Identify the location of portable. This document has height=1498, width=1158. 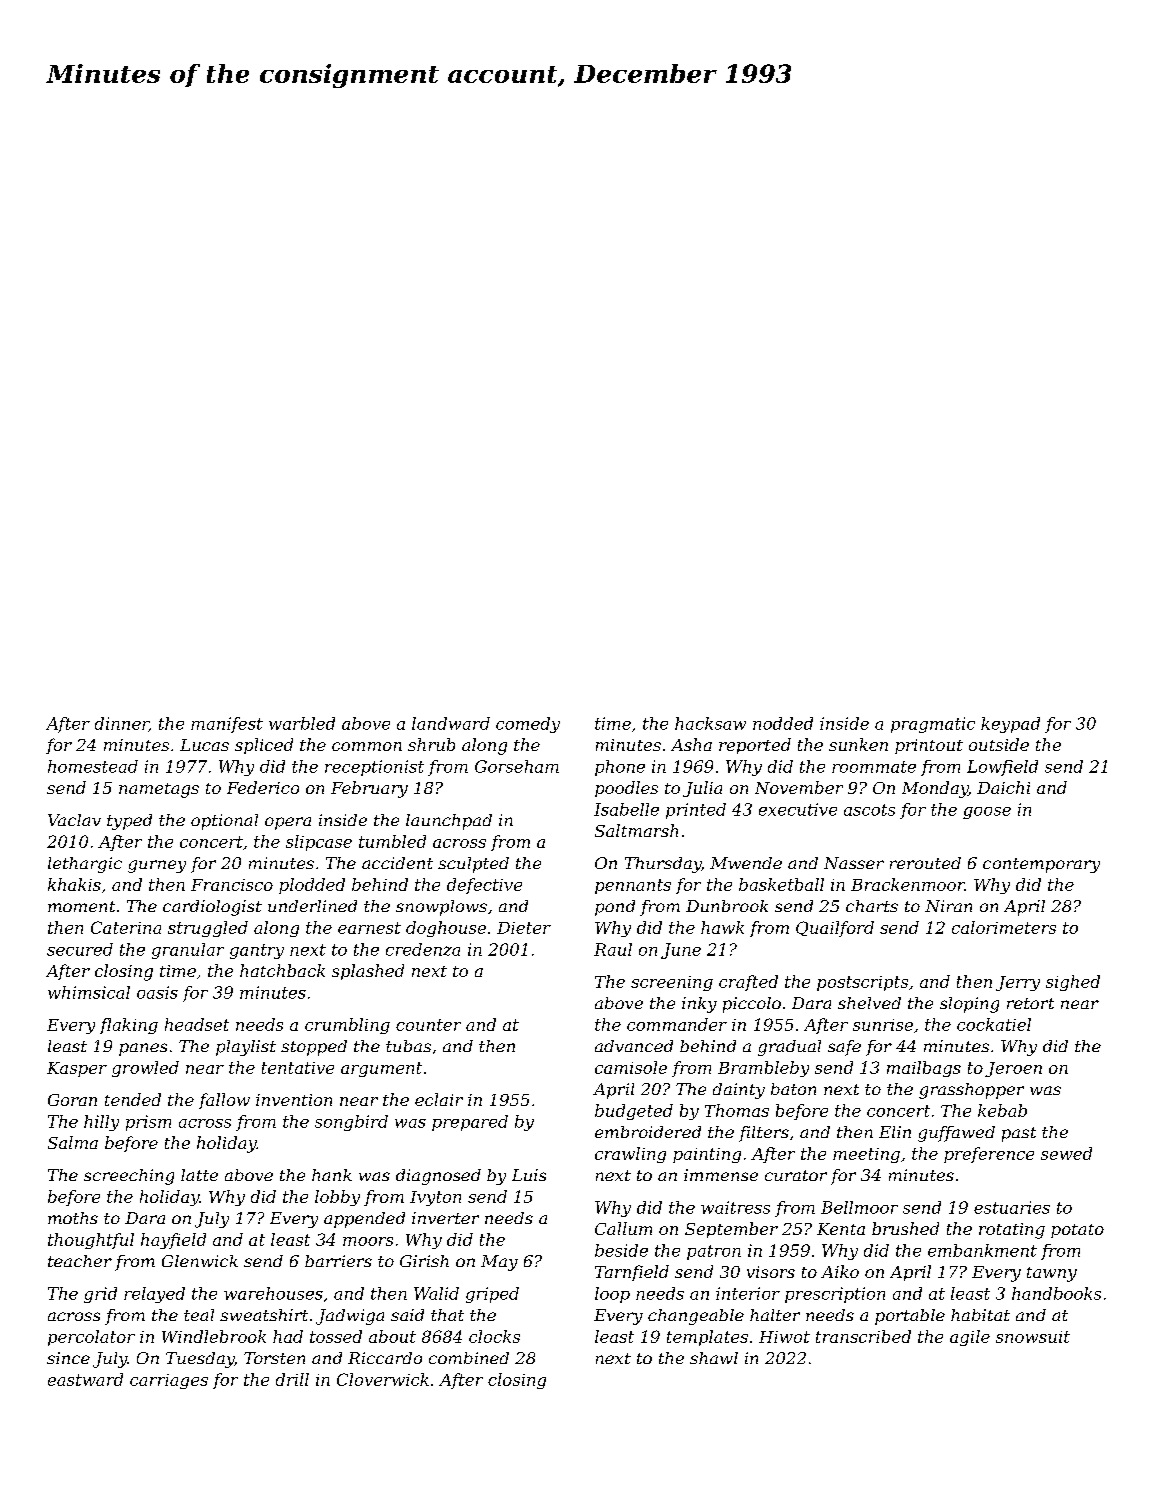
(910, 1317).
